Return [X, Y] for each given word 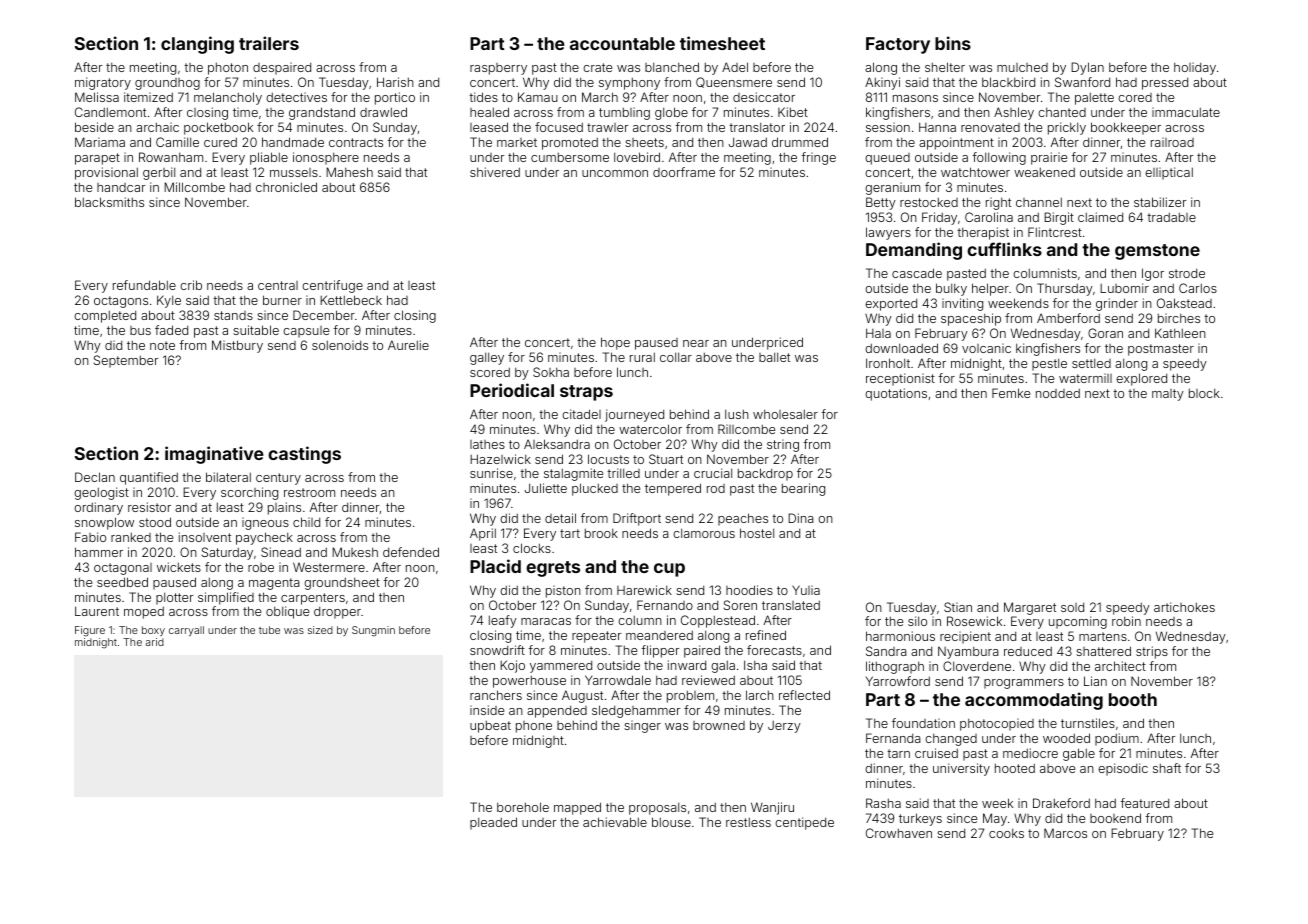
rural [642, 357]
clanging [197, 45]
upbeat [490, 726]
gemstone [1157, 252]
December [324, 315]
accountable [622, 43]
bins [953, 43]
